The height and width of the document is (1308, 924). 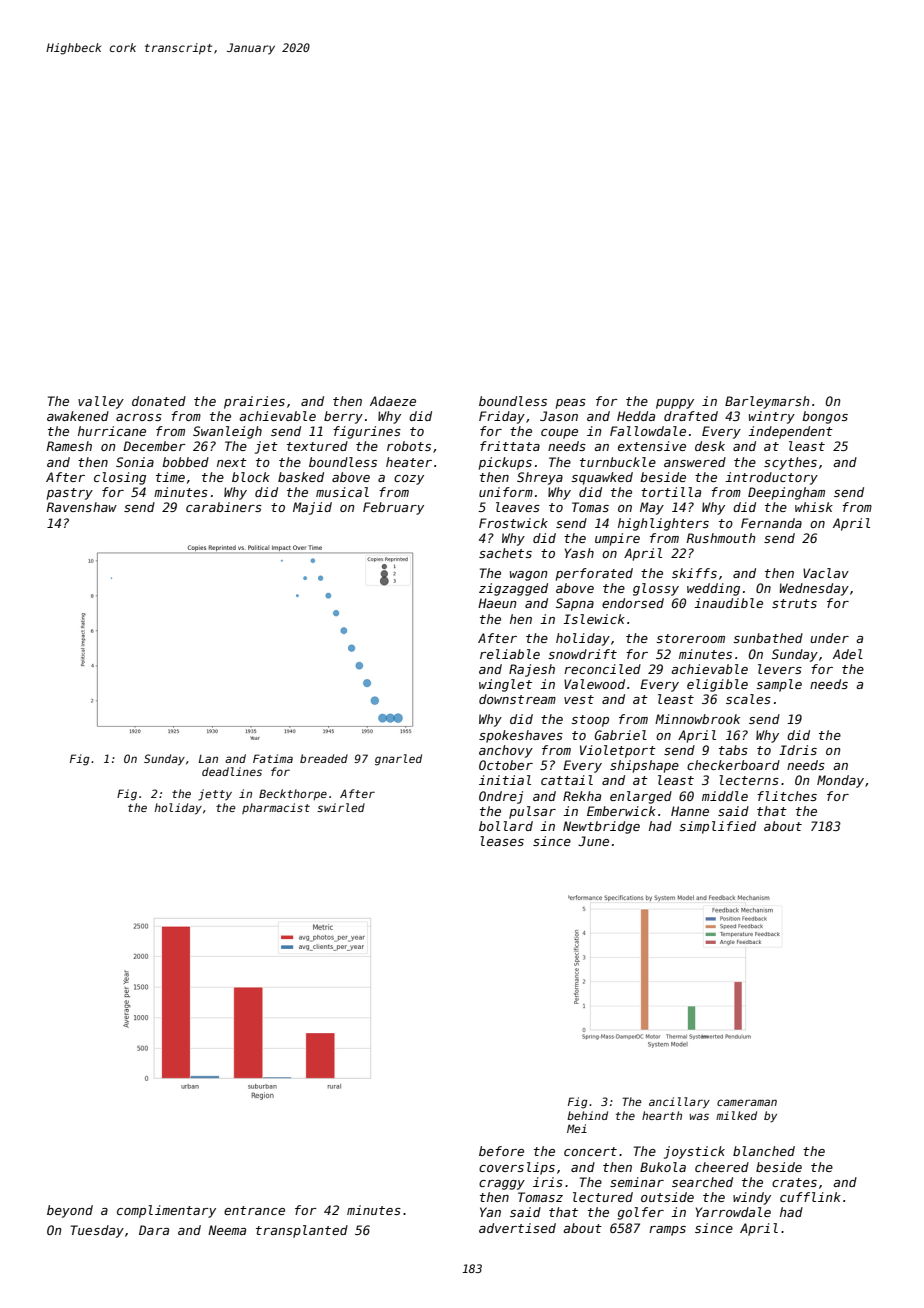 I want to click on craggy, so click(x=502, y=1185).
